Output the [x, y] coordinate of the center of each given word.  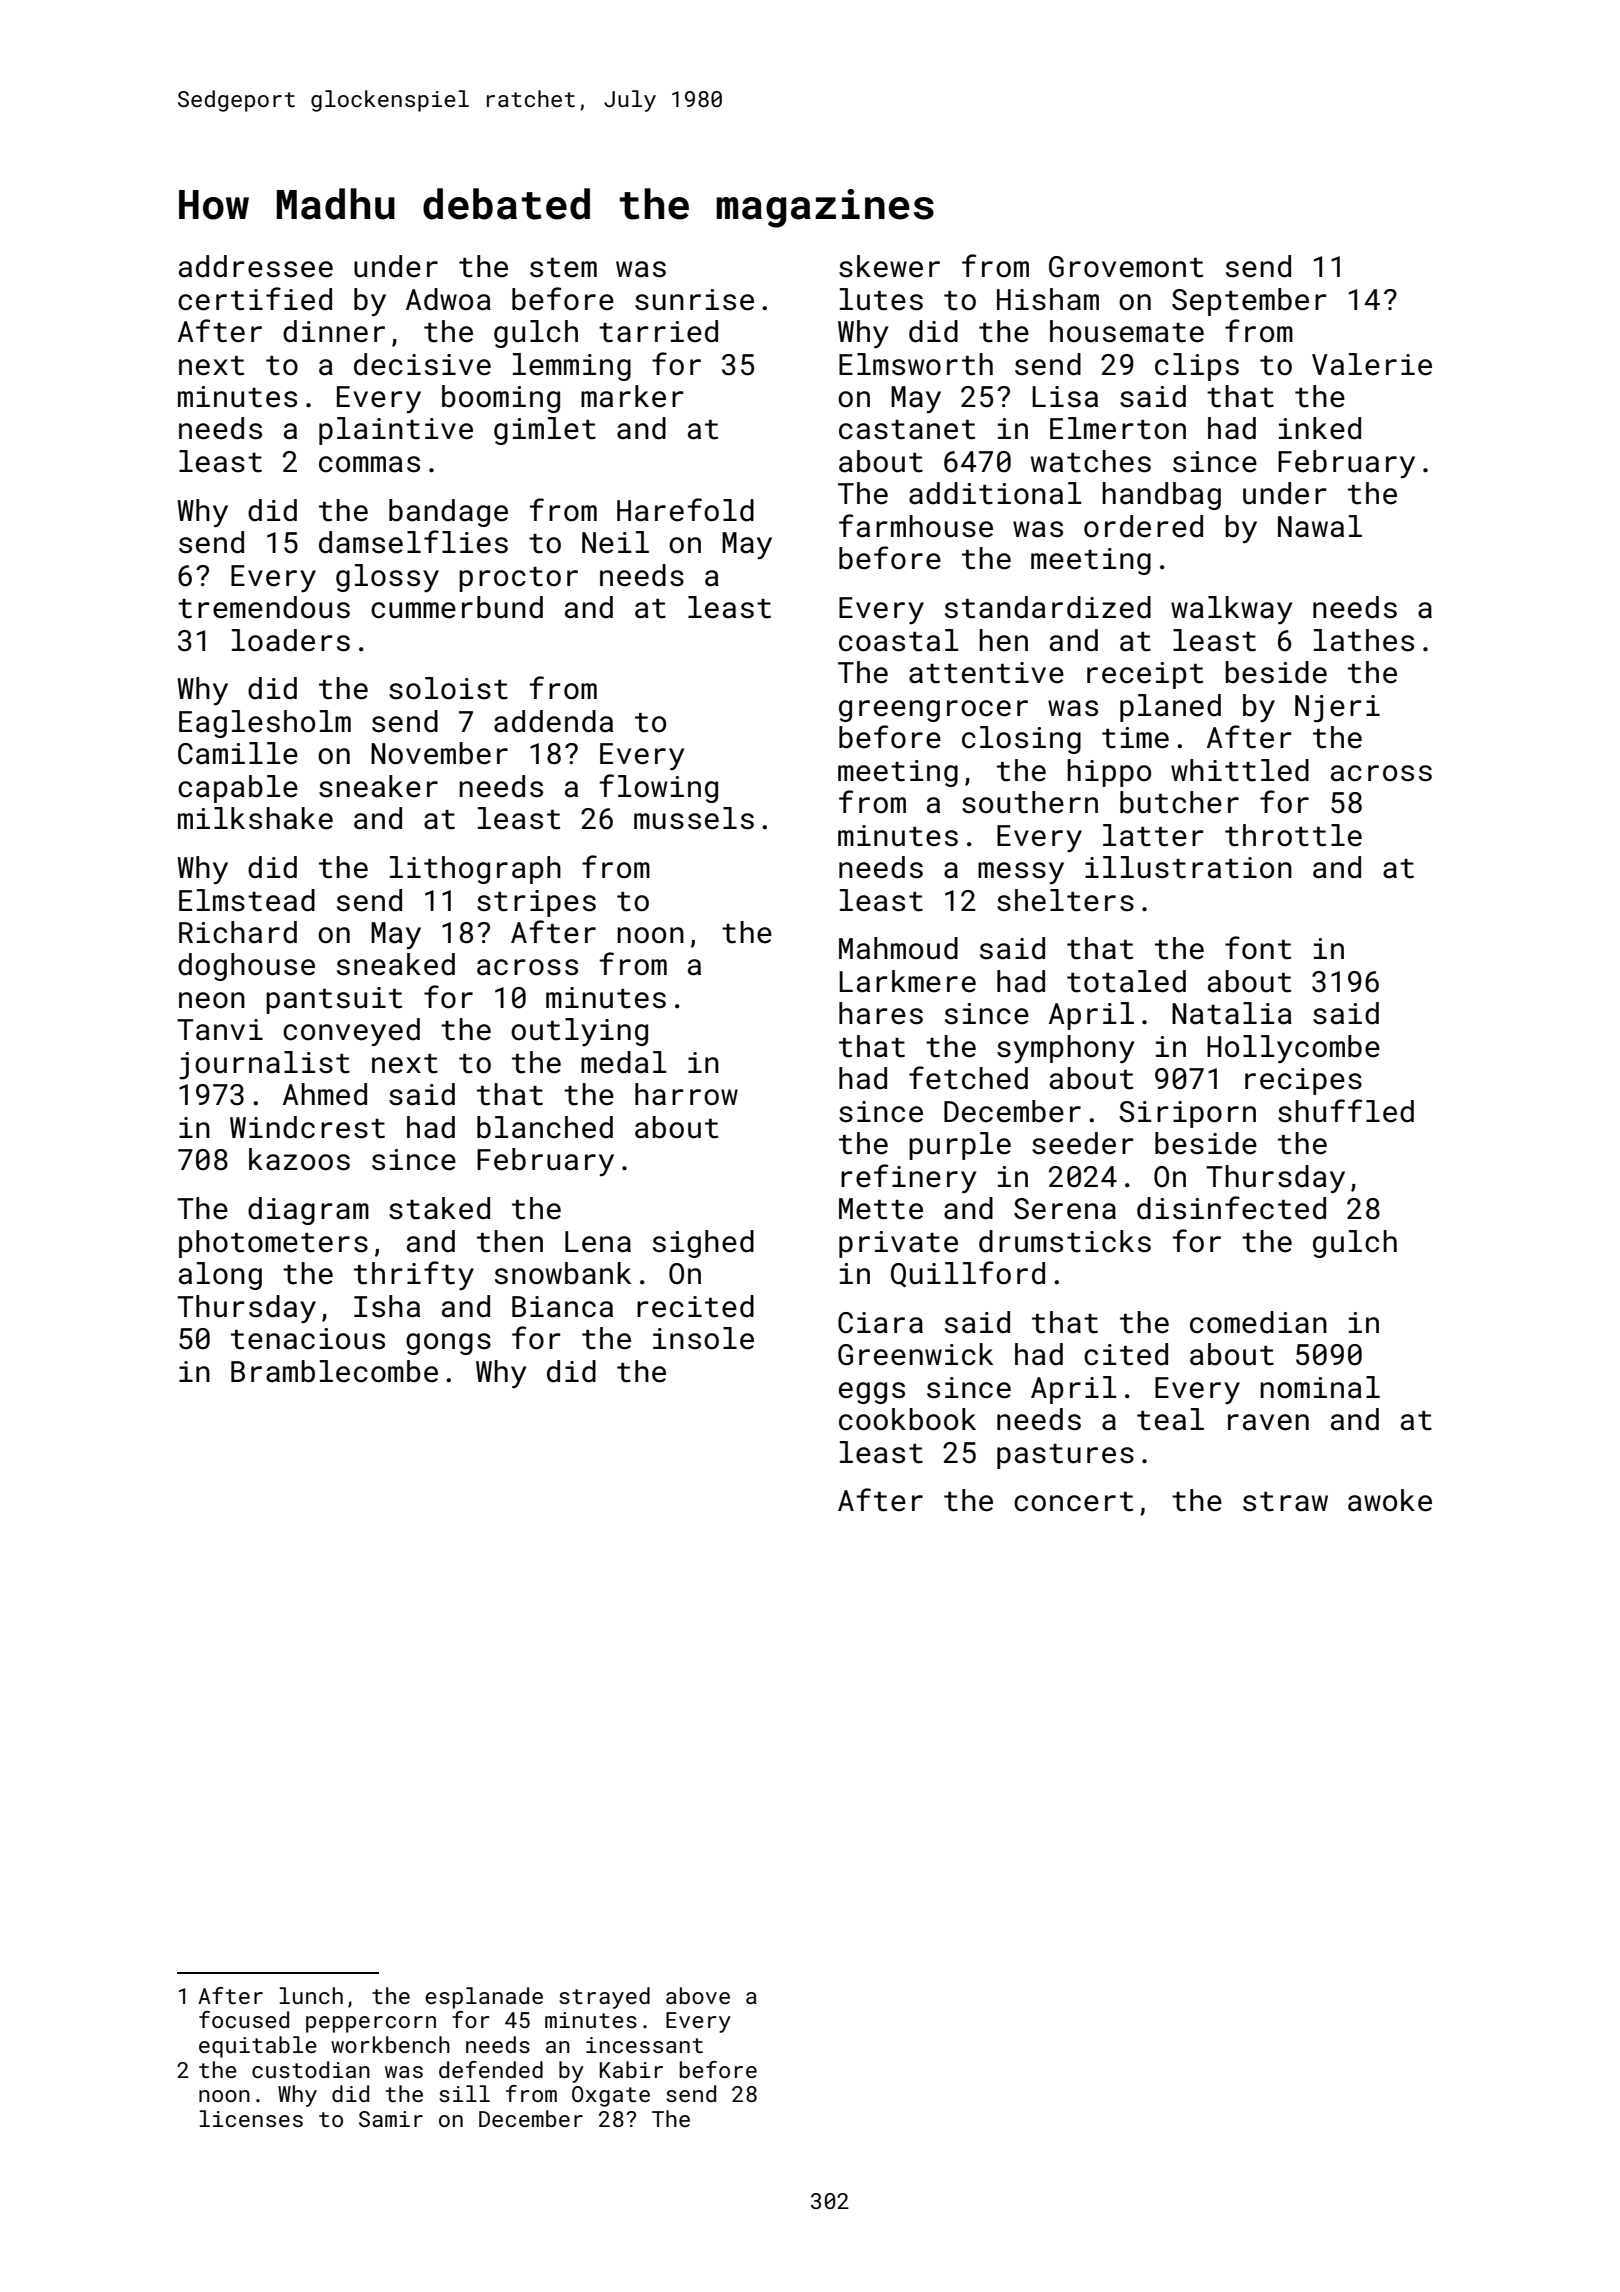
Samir [391, 2119]
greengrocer [933, 711]
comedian [1258, 1322]
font [1258, 948]
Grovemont [1126, 267]
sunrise [694, 300]
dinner [334, 331]
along [220, 1276]
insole [703, 1338]
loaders [291, 640]
